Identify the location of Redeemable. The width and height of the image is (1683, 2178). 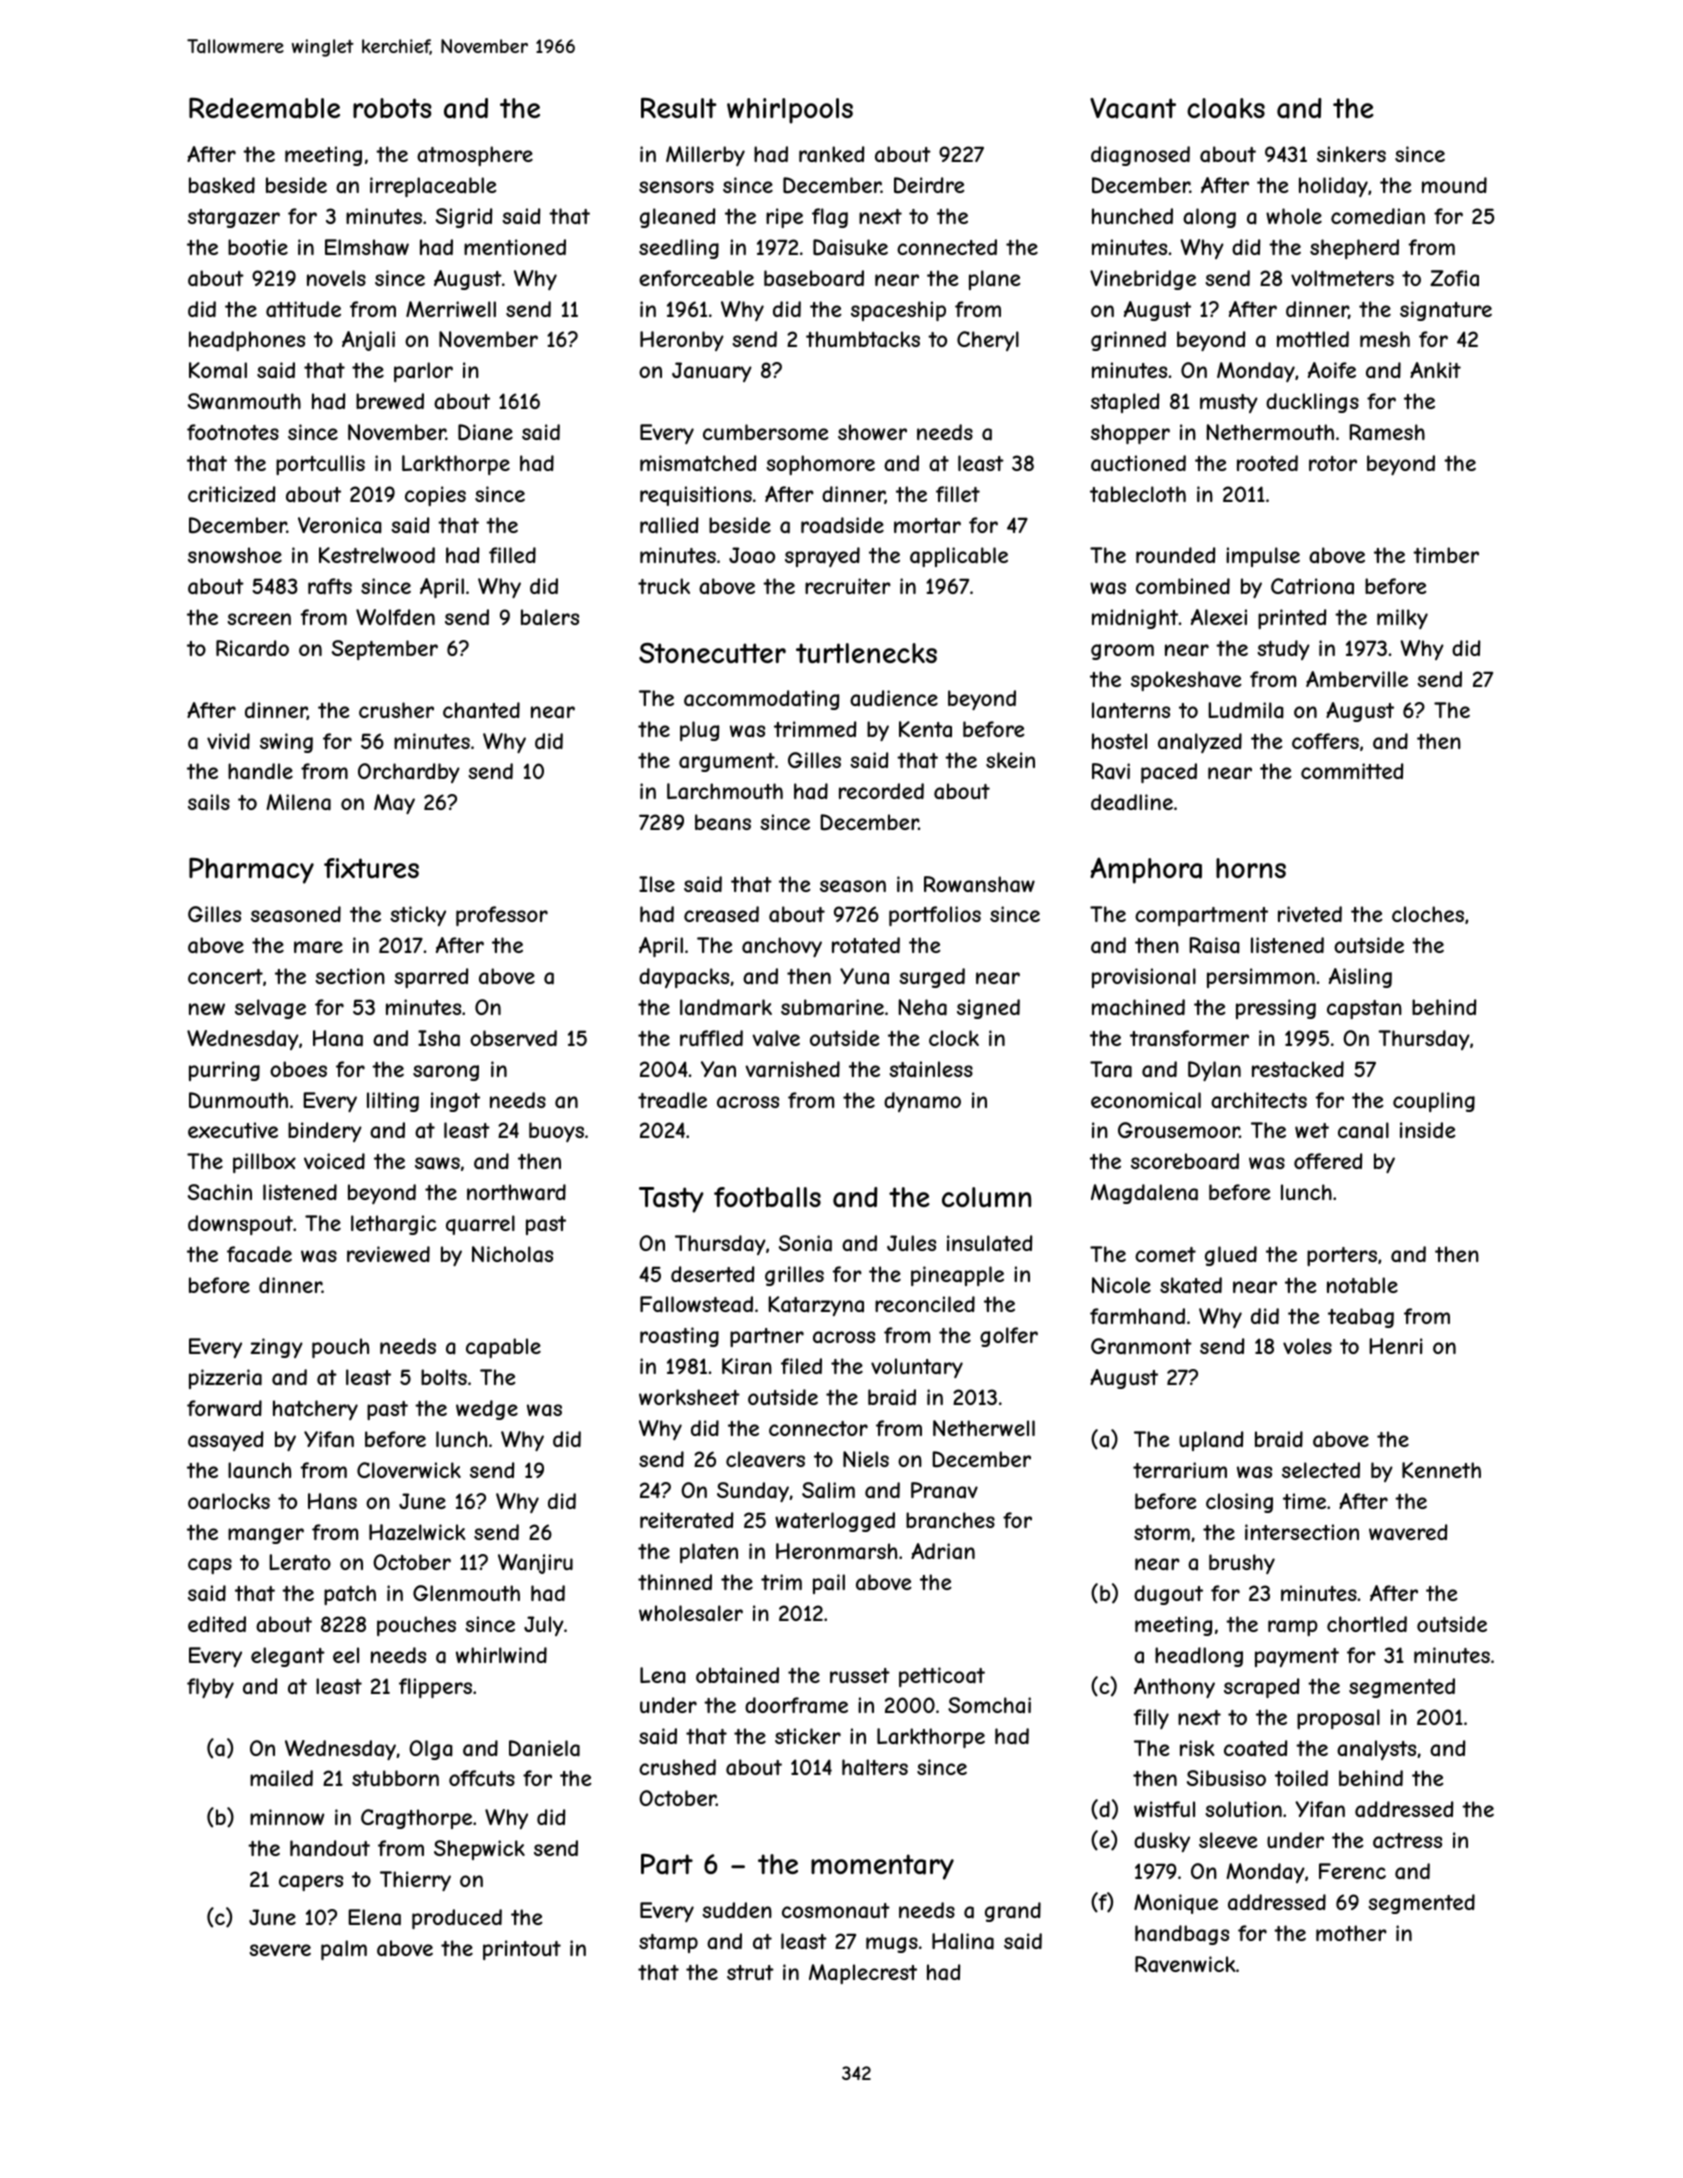
(264, 108).
